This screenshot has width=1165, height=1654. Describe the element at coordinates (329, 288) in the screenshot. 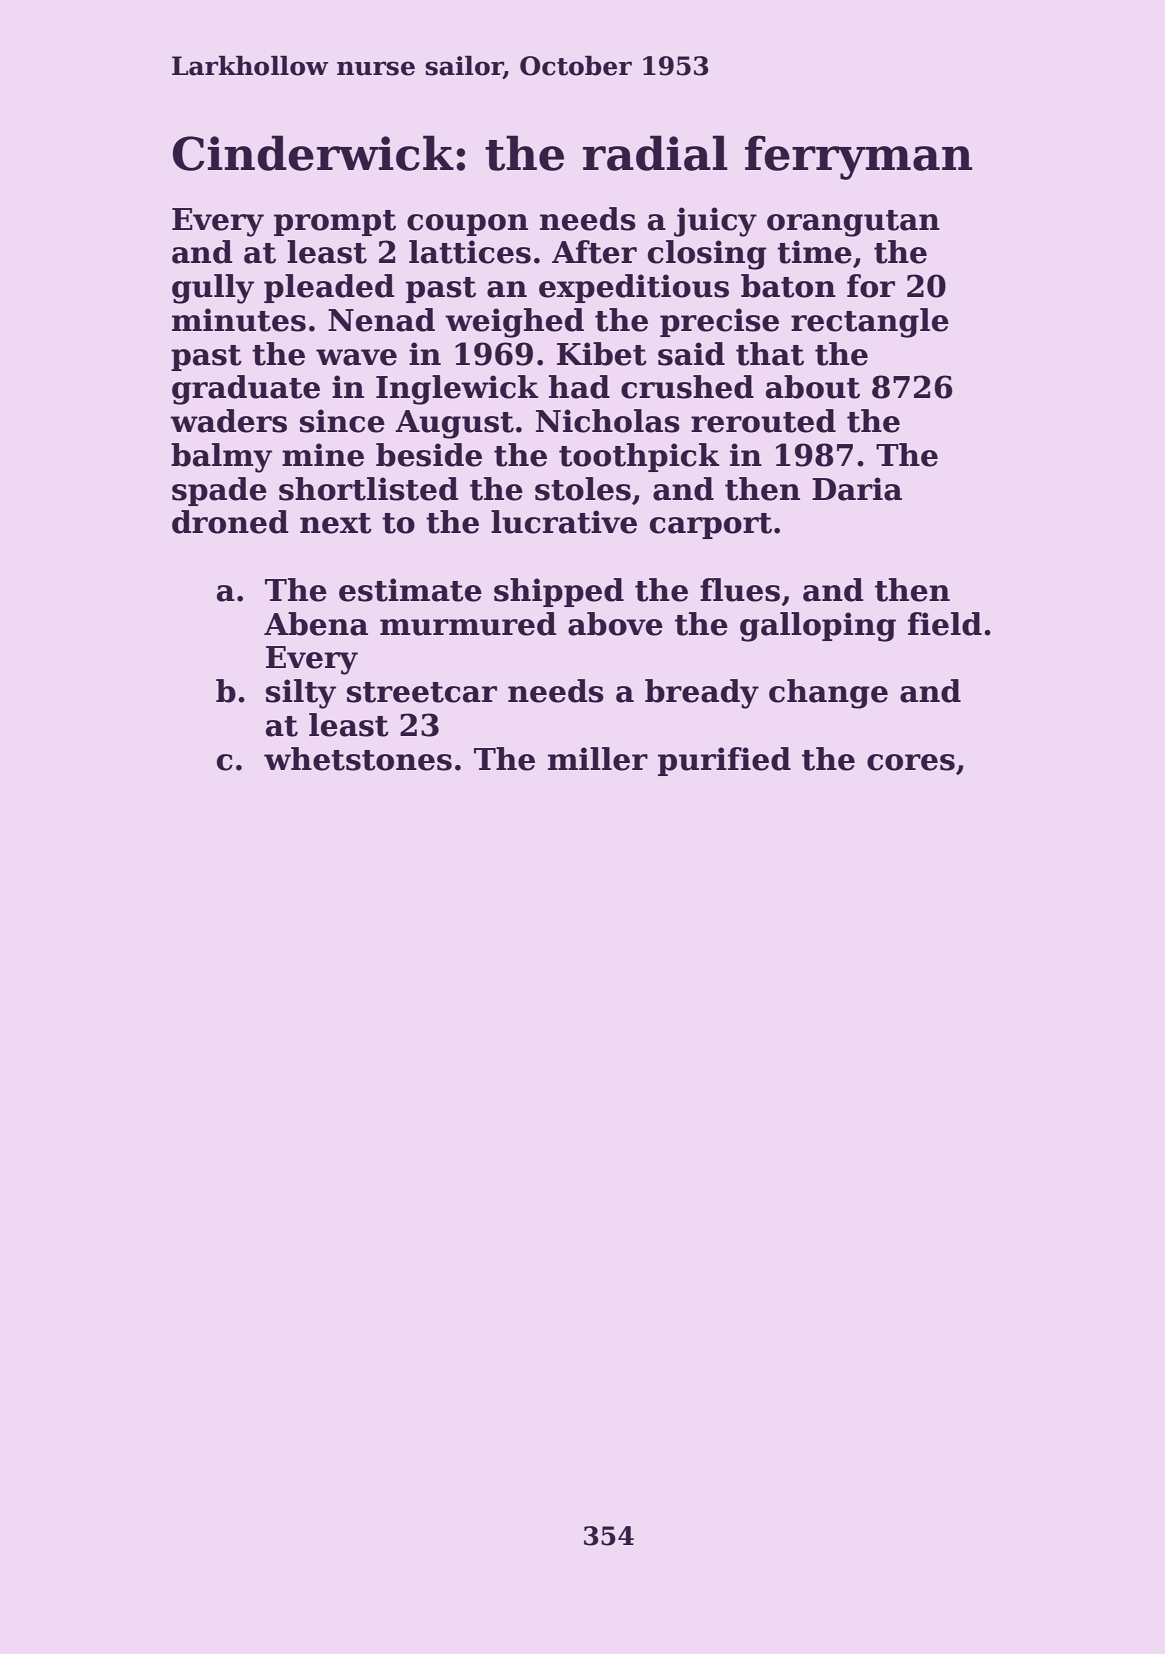

I see `pleaded` at that location.
